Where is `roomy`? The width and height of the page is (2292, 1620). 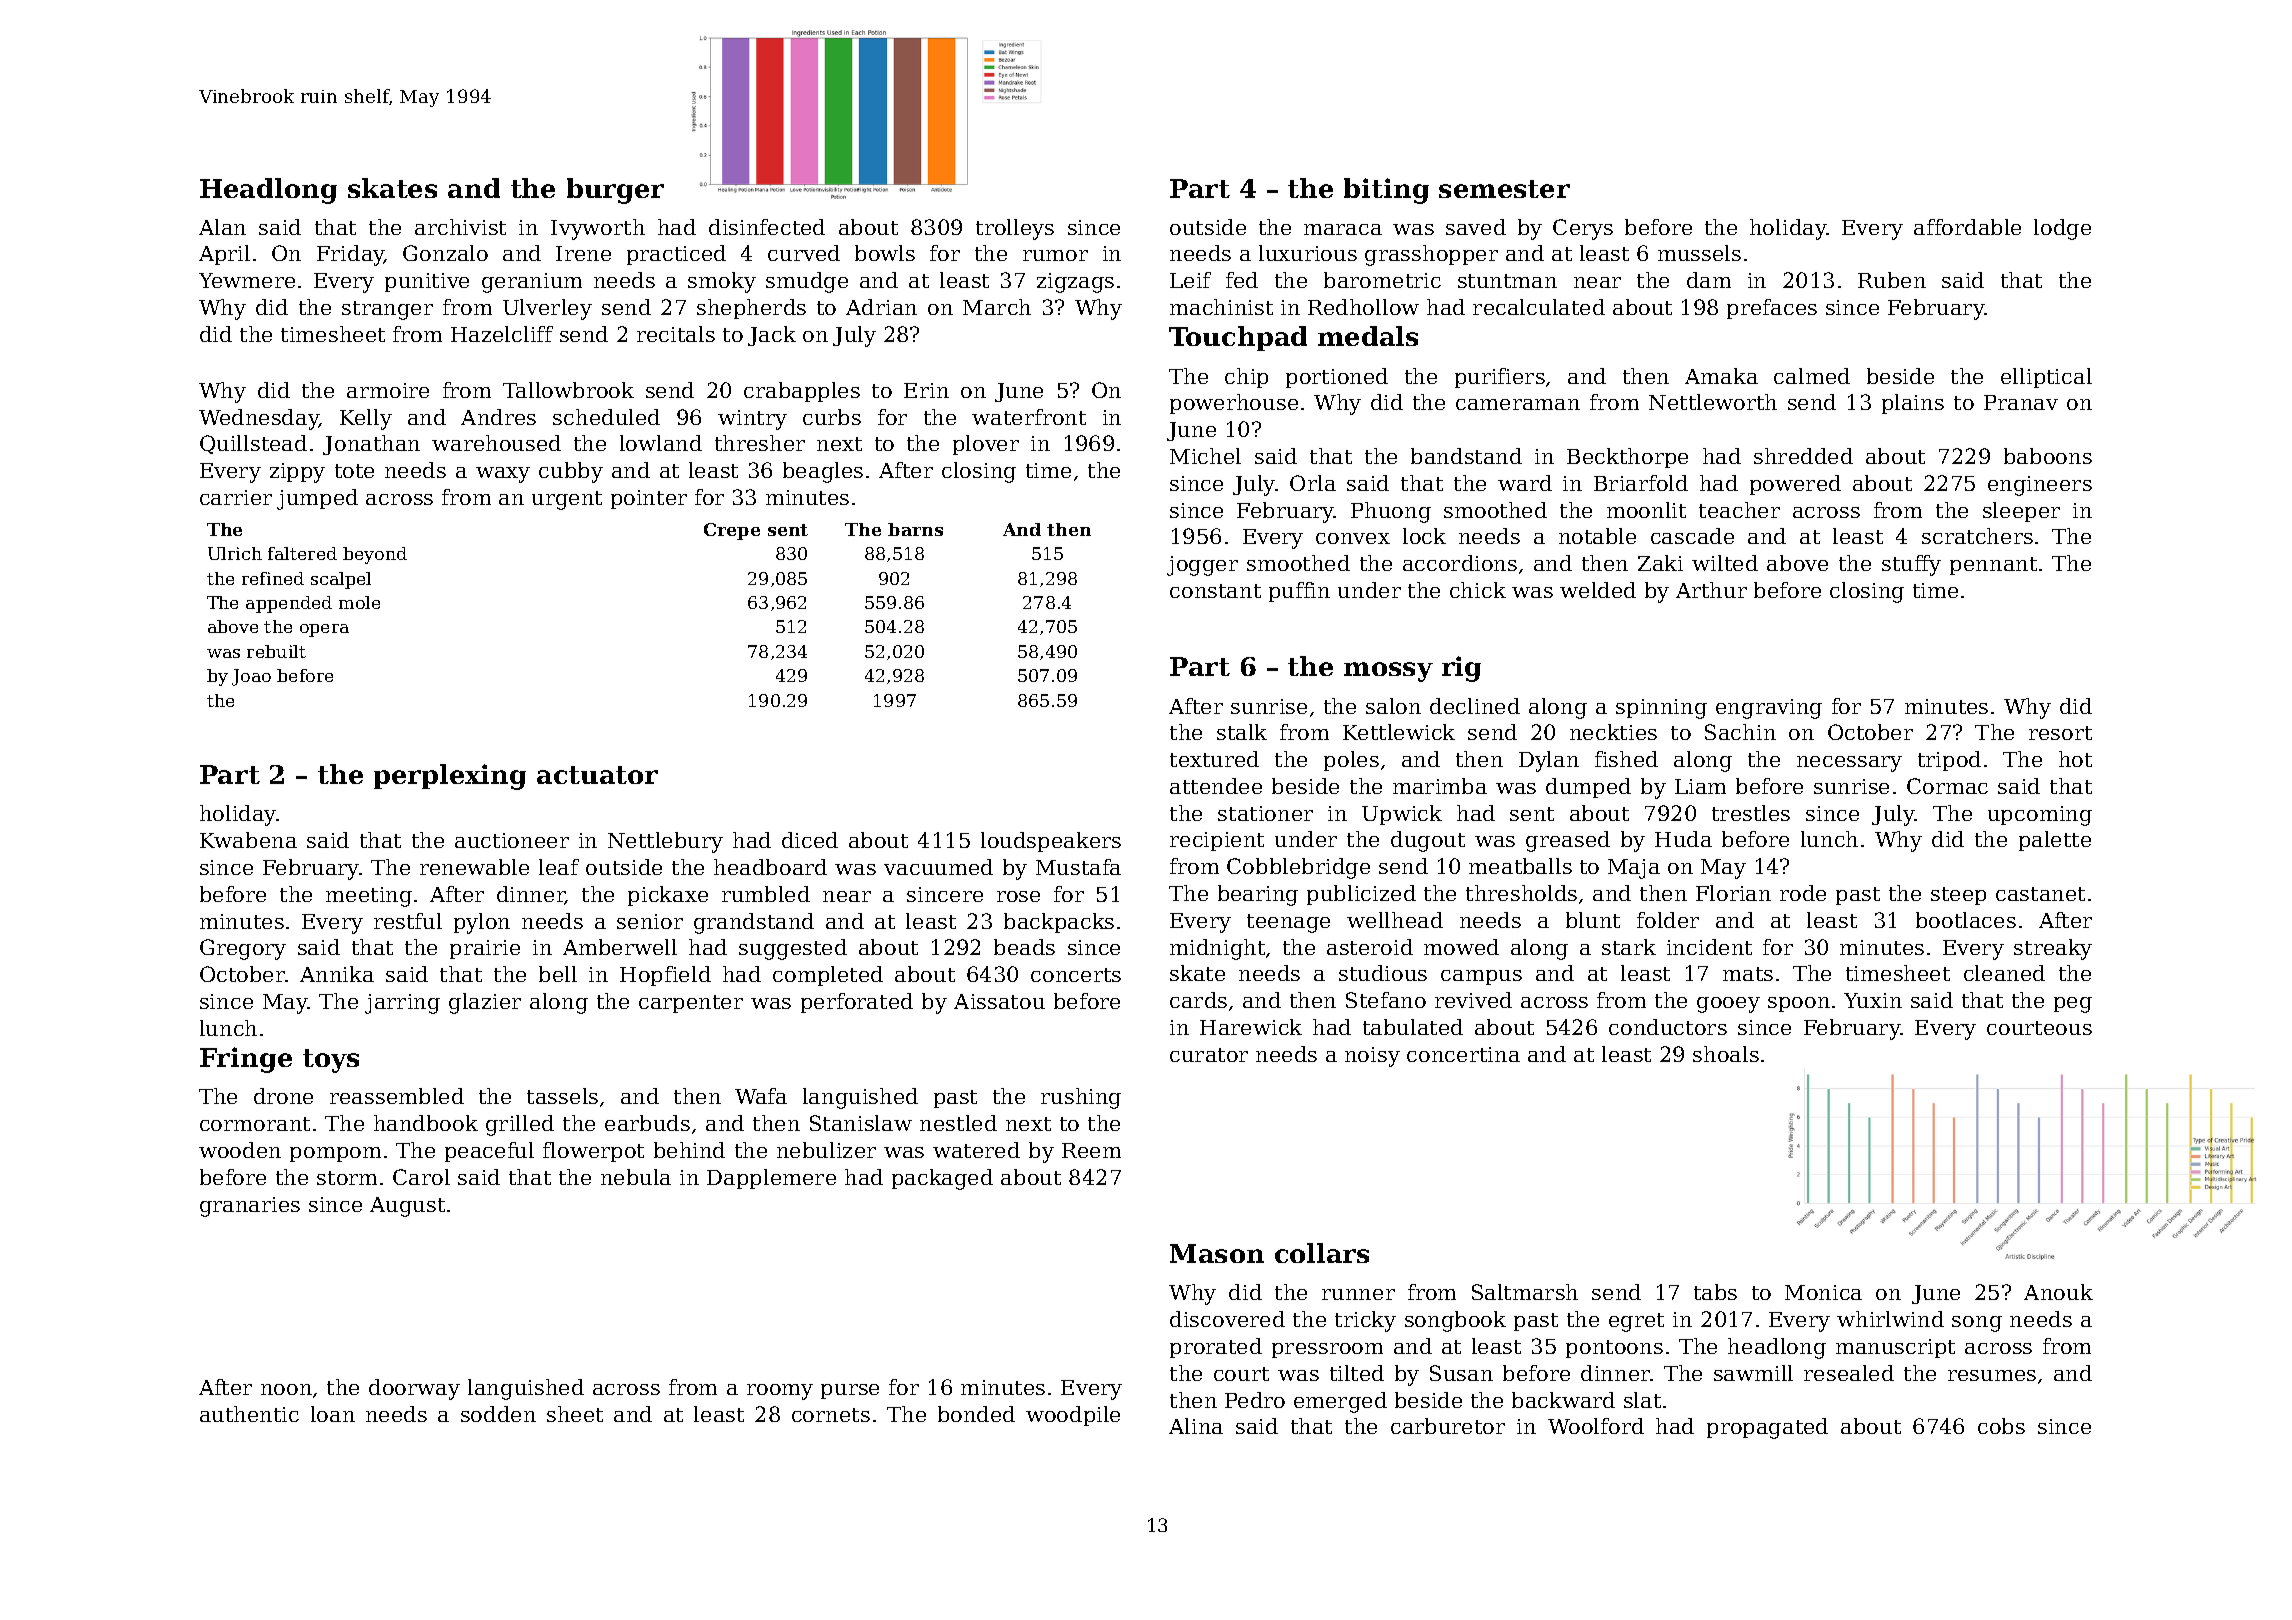 roomy is located at coordinates (780, 1392).
